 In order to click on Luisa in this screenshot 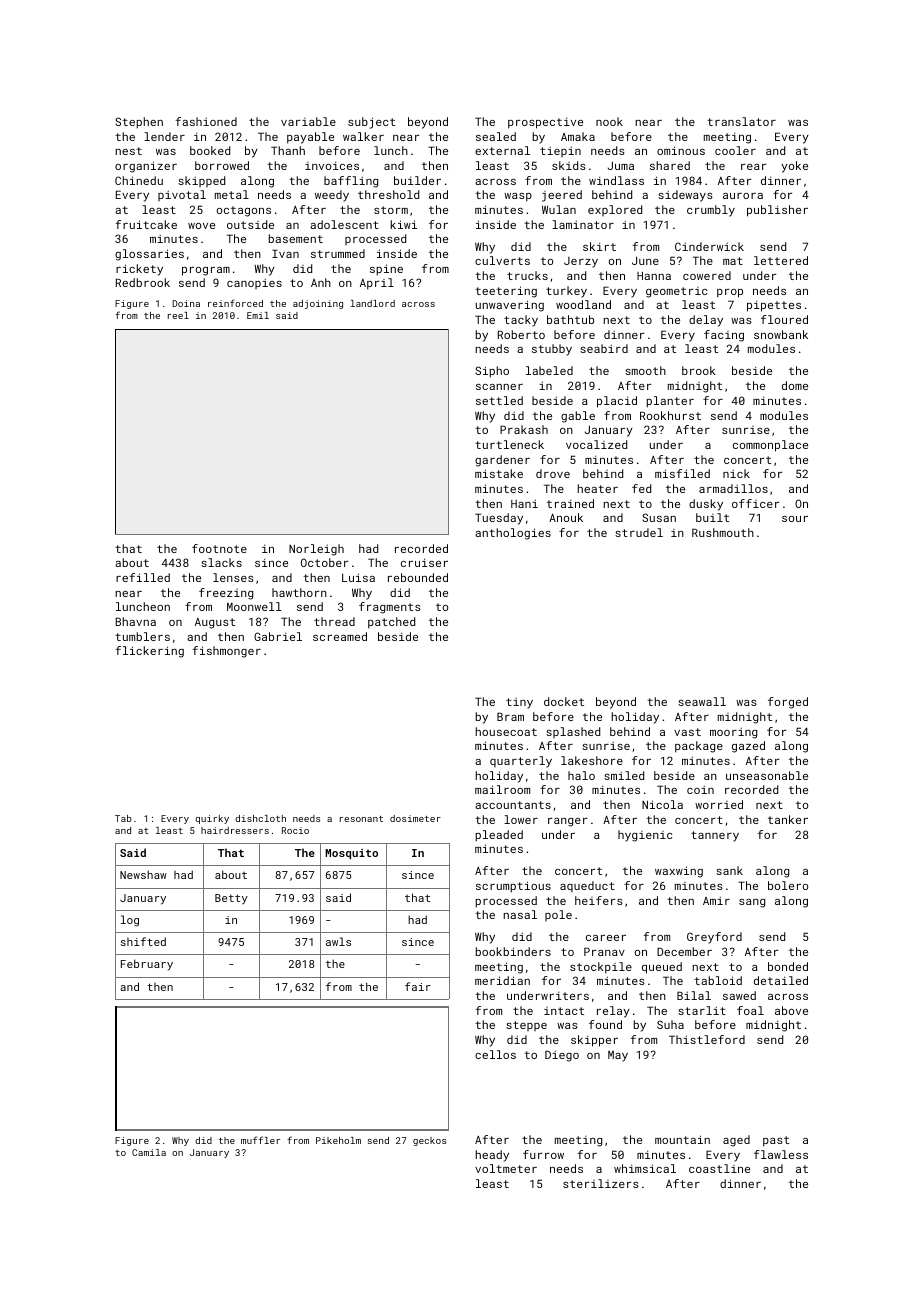, I will do `click(358, 577)`.
